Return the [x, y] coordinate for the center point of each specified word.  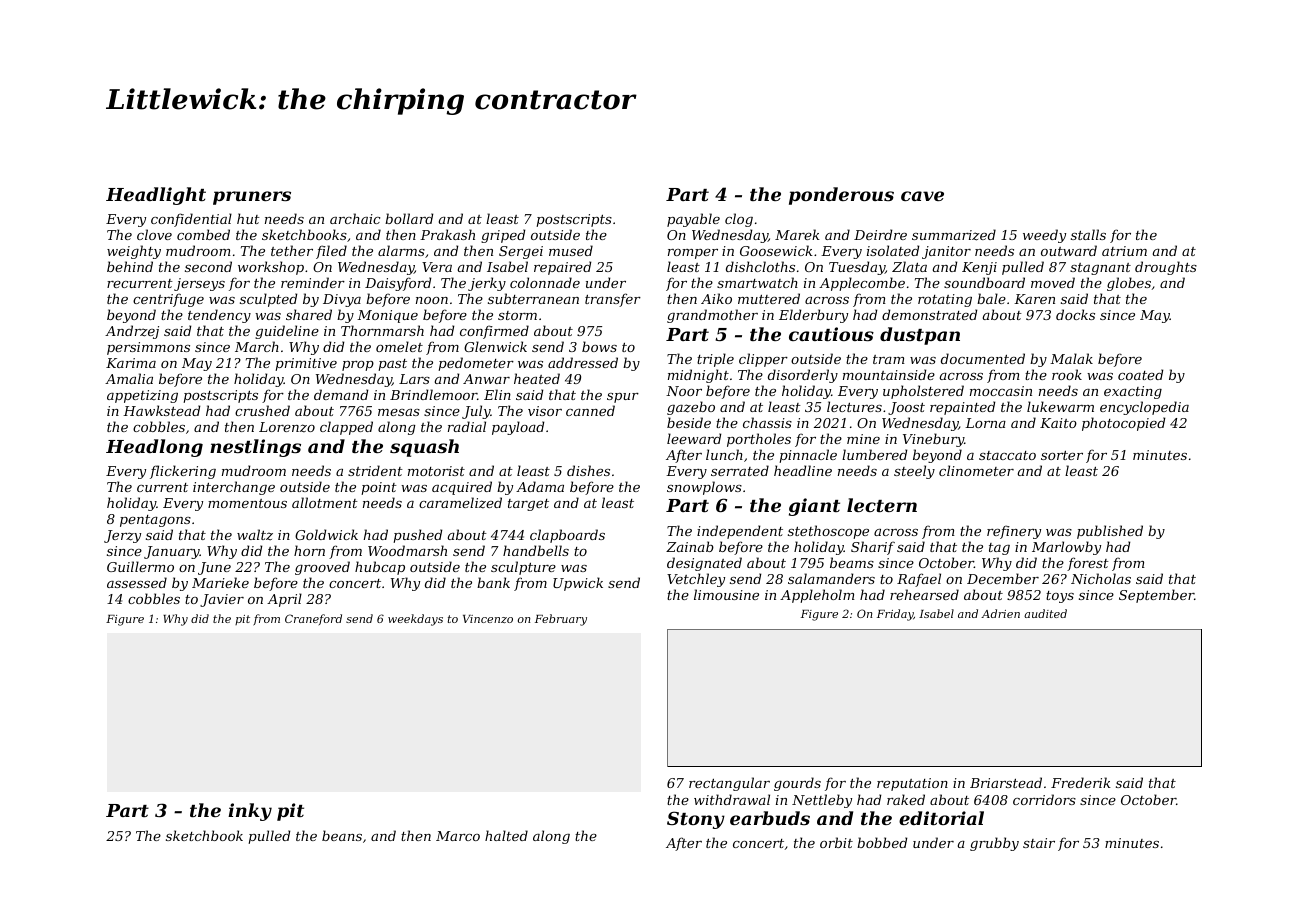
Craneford [313, 619]
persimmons [148, 348]
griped [503, 236]
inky [250, 812]
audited [1045, 613]
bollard [409, 218]
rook [1067, 374]
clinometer [976, 470]
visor [545, 411]
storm [517, 315]
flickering [183, 472]
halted [506, 835]
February [561, 620]
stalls [1088, 234]
